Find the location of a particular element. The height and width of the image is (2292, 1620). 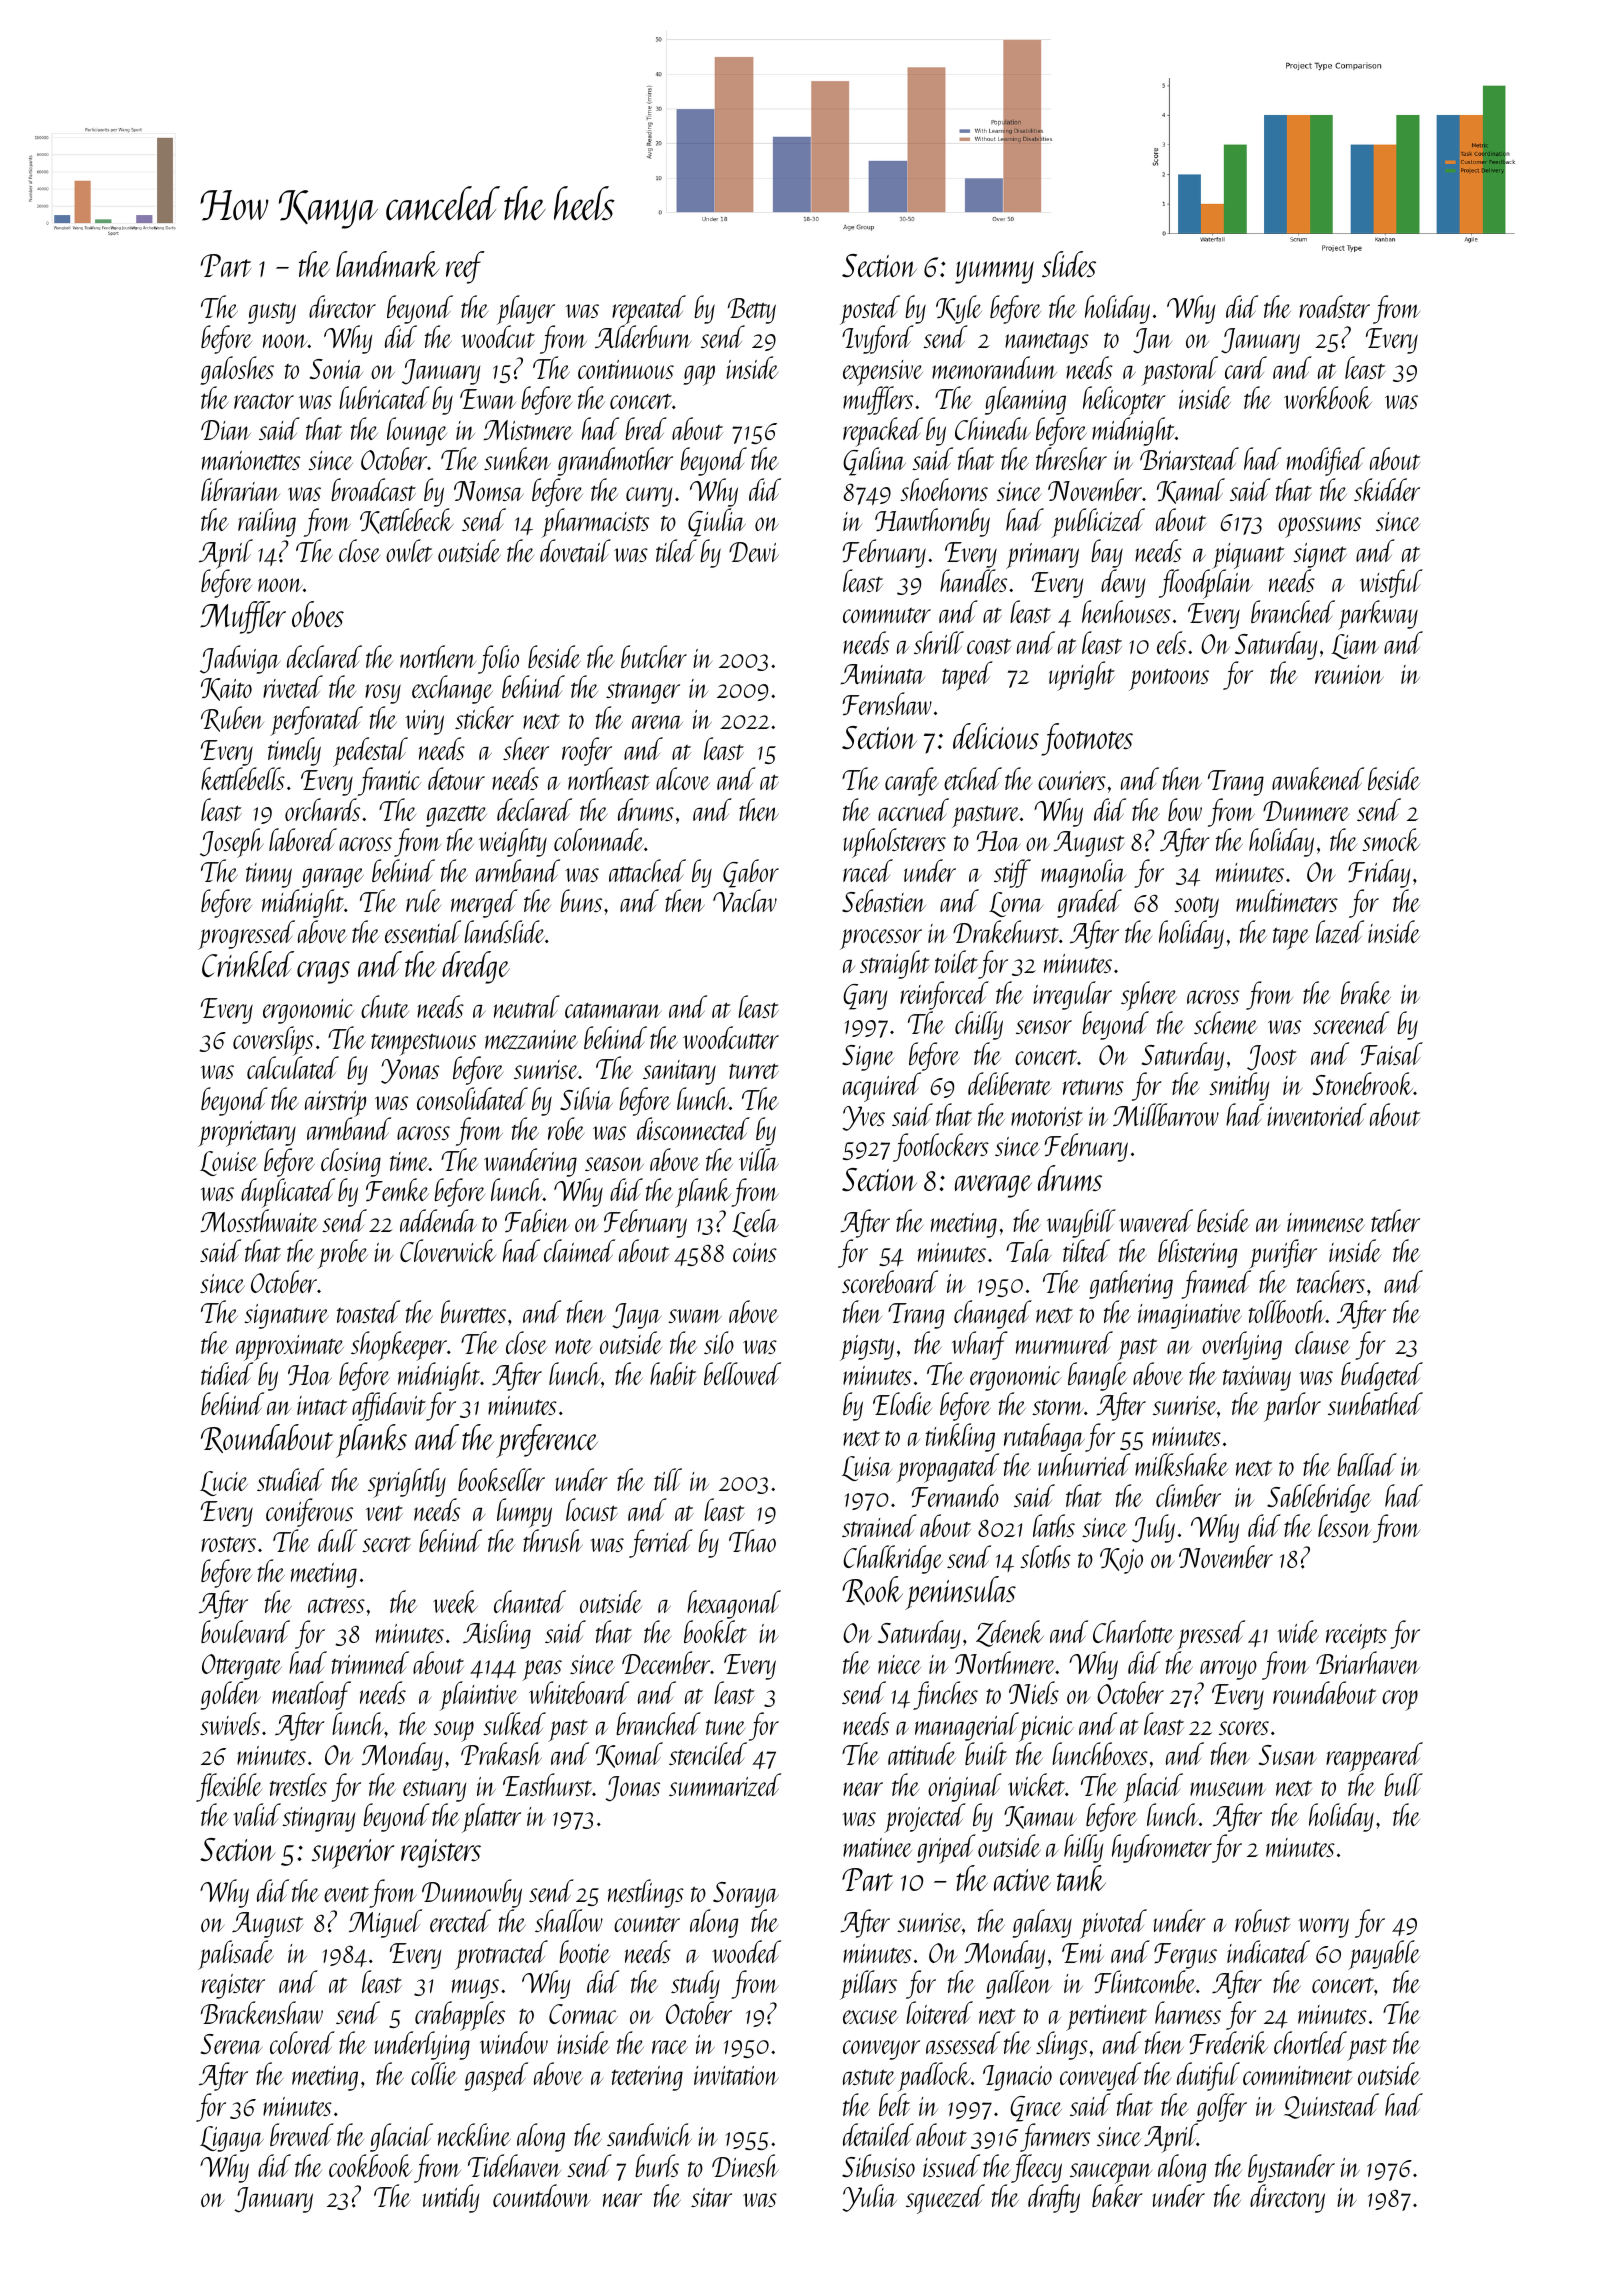

helicopter is located at coordinates (1124, 401).
